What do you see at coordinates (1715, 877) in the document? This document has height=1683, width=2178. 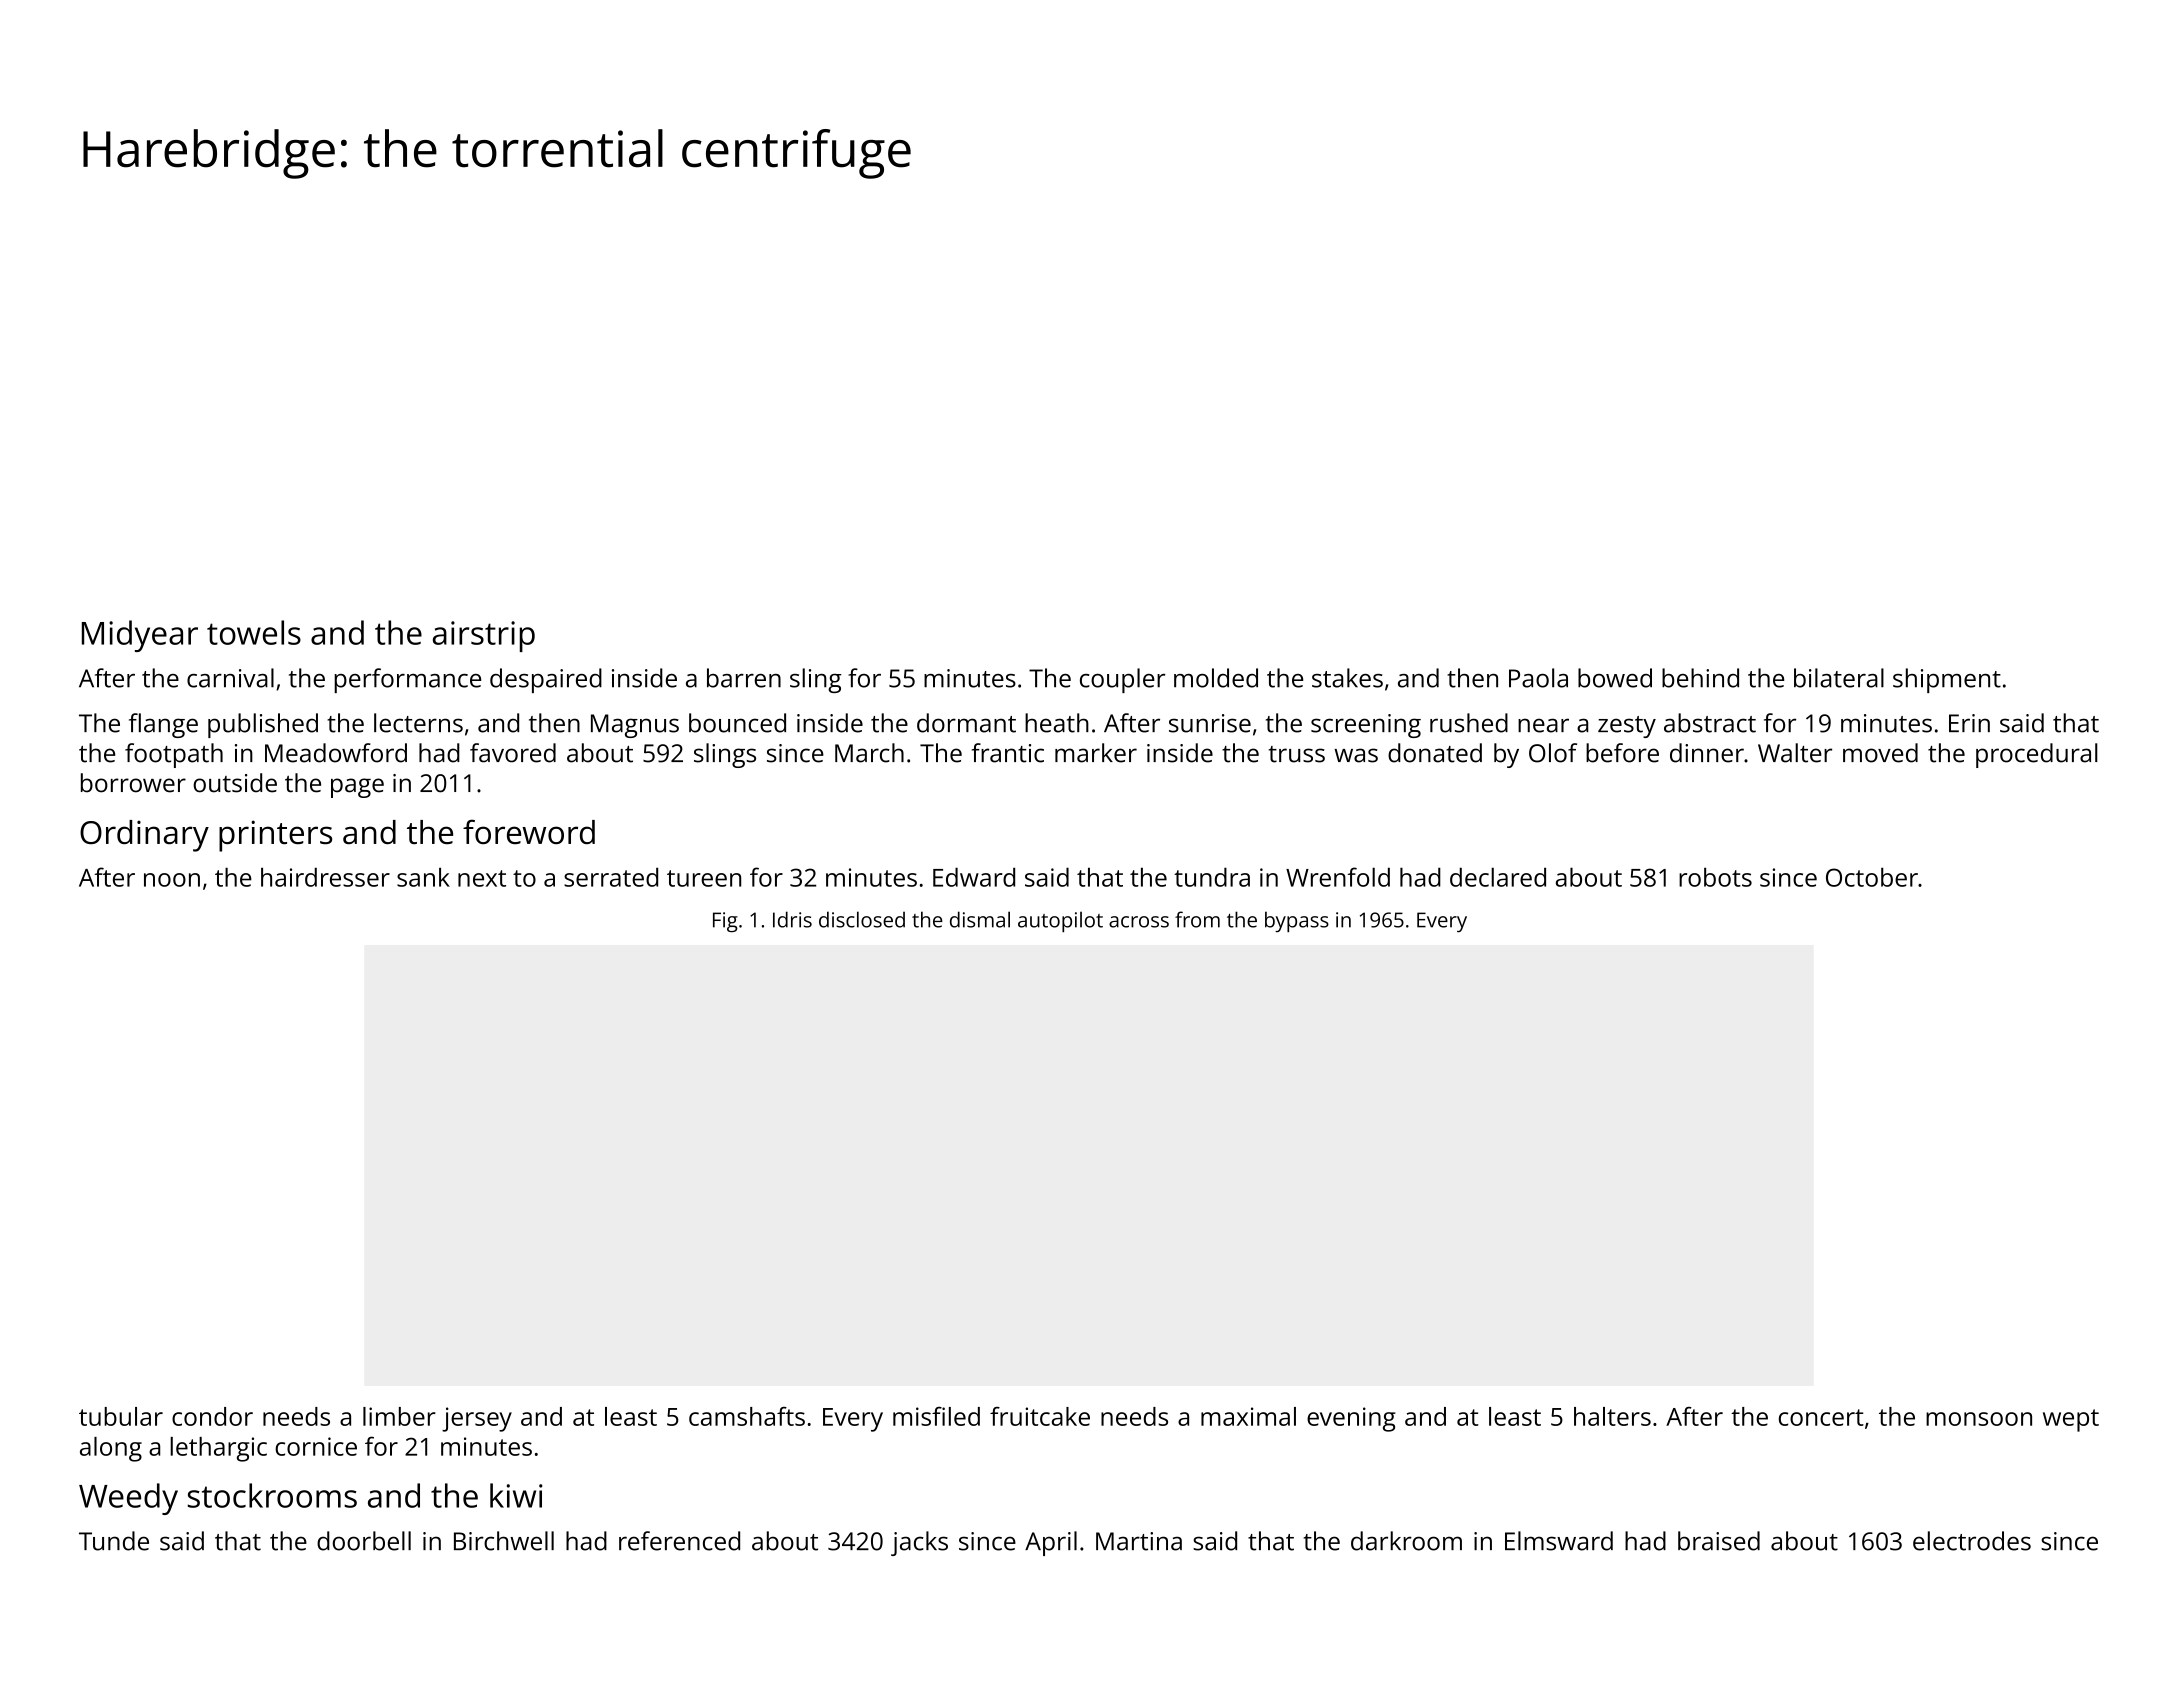 I see `robots` at bounding box center [1715, 877].
